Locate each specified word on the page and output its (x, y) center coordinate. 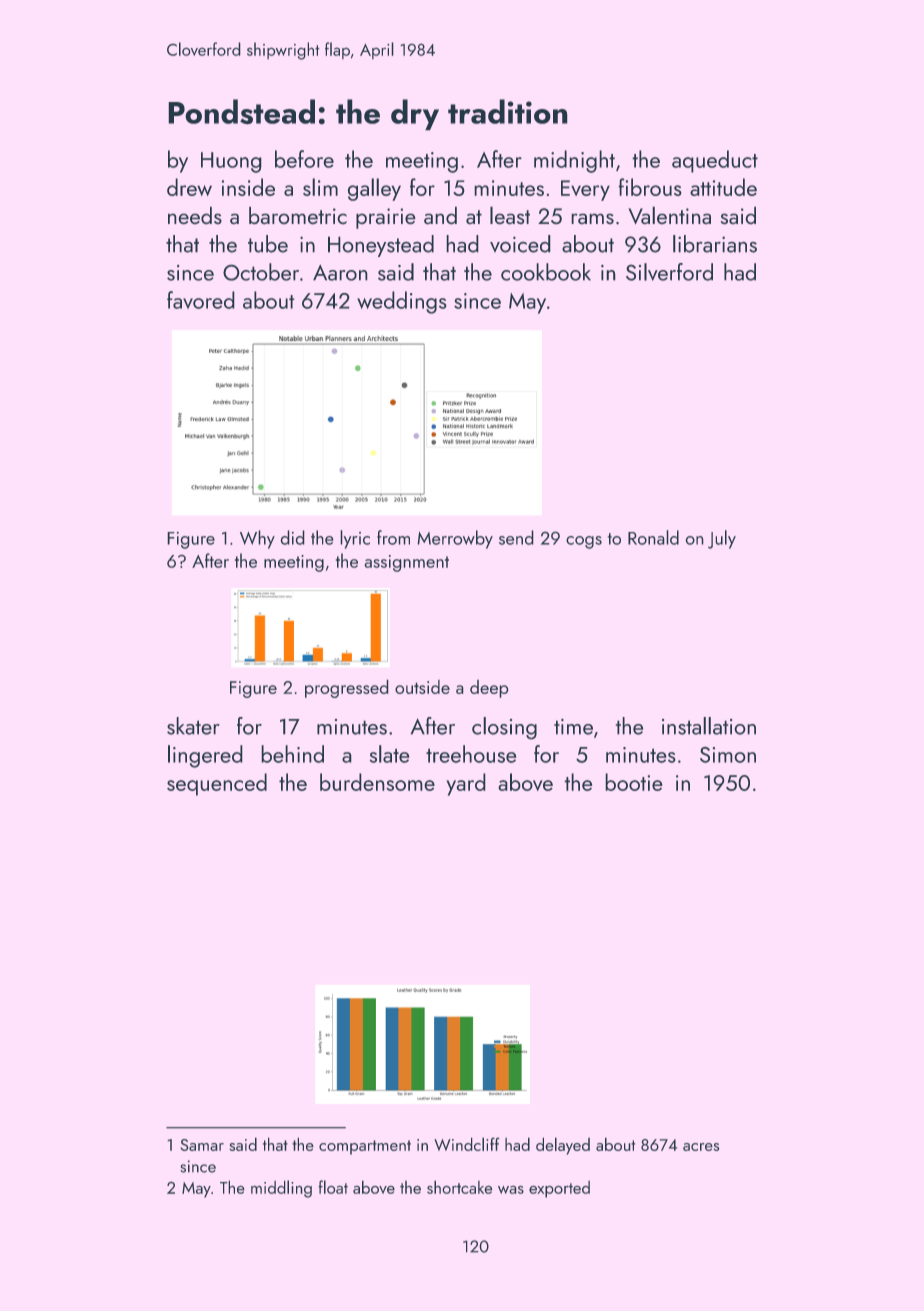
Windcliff (467, 1144)
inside (248, 187)
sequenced (217, 784)
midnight (574, 161)
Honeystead (381, 246)
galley (374, 189)
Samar (202, 1145)
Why (257, 539)
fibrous (650, 187)
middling (281, 1189)
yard (466, 784)
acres (701, 1147)
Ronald (653, 537)
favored (201, 300)
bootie (634, 782)
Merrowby (455, 539)
